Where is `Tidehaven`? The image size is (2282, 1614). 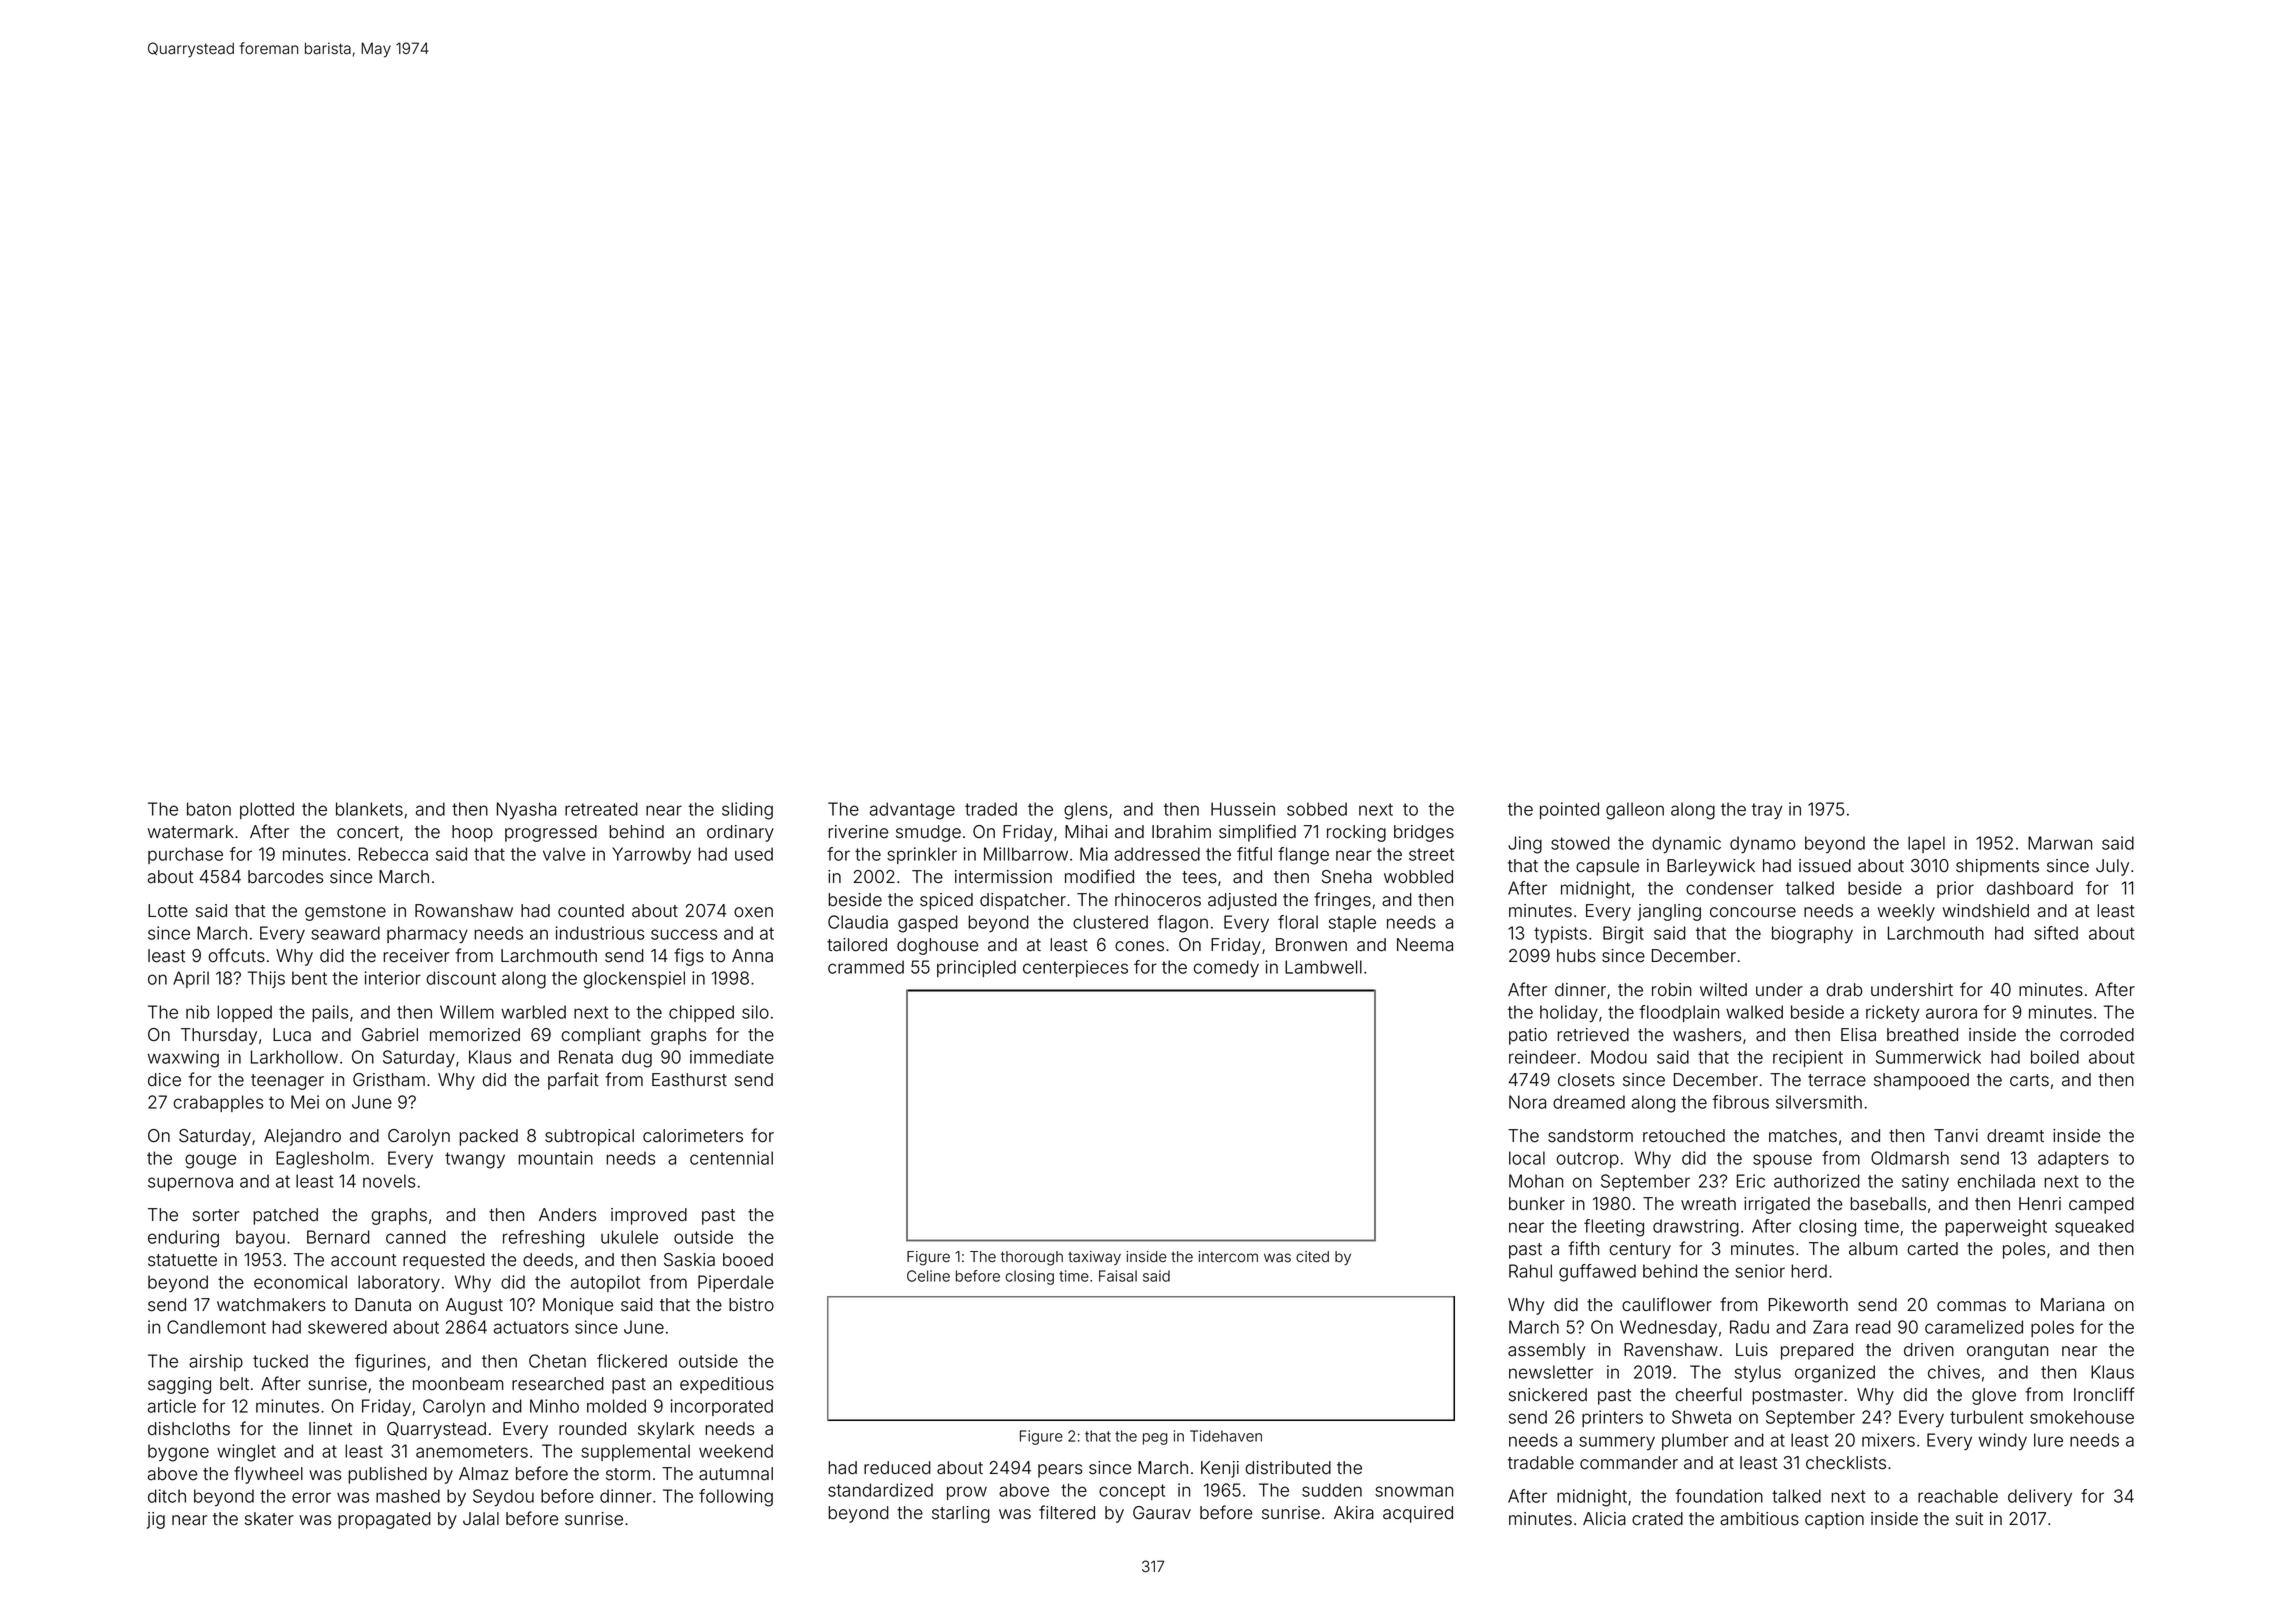
Tidehaven is located at coordinates (1226, 1436).
